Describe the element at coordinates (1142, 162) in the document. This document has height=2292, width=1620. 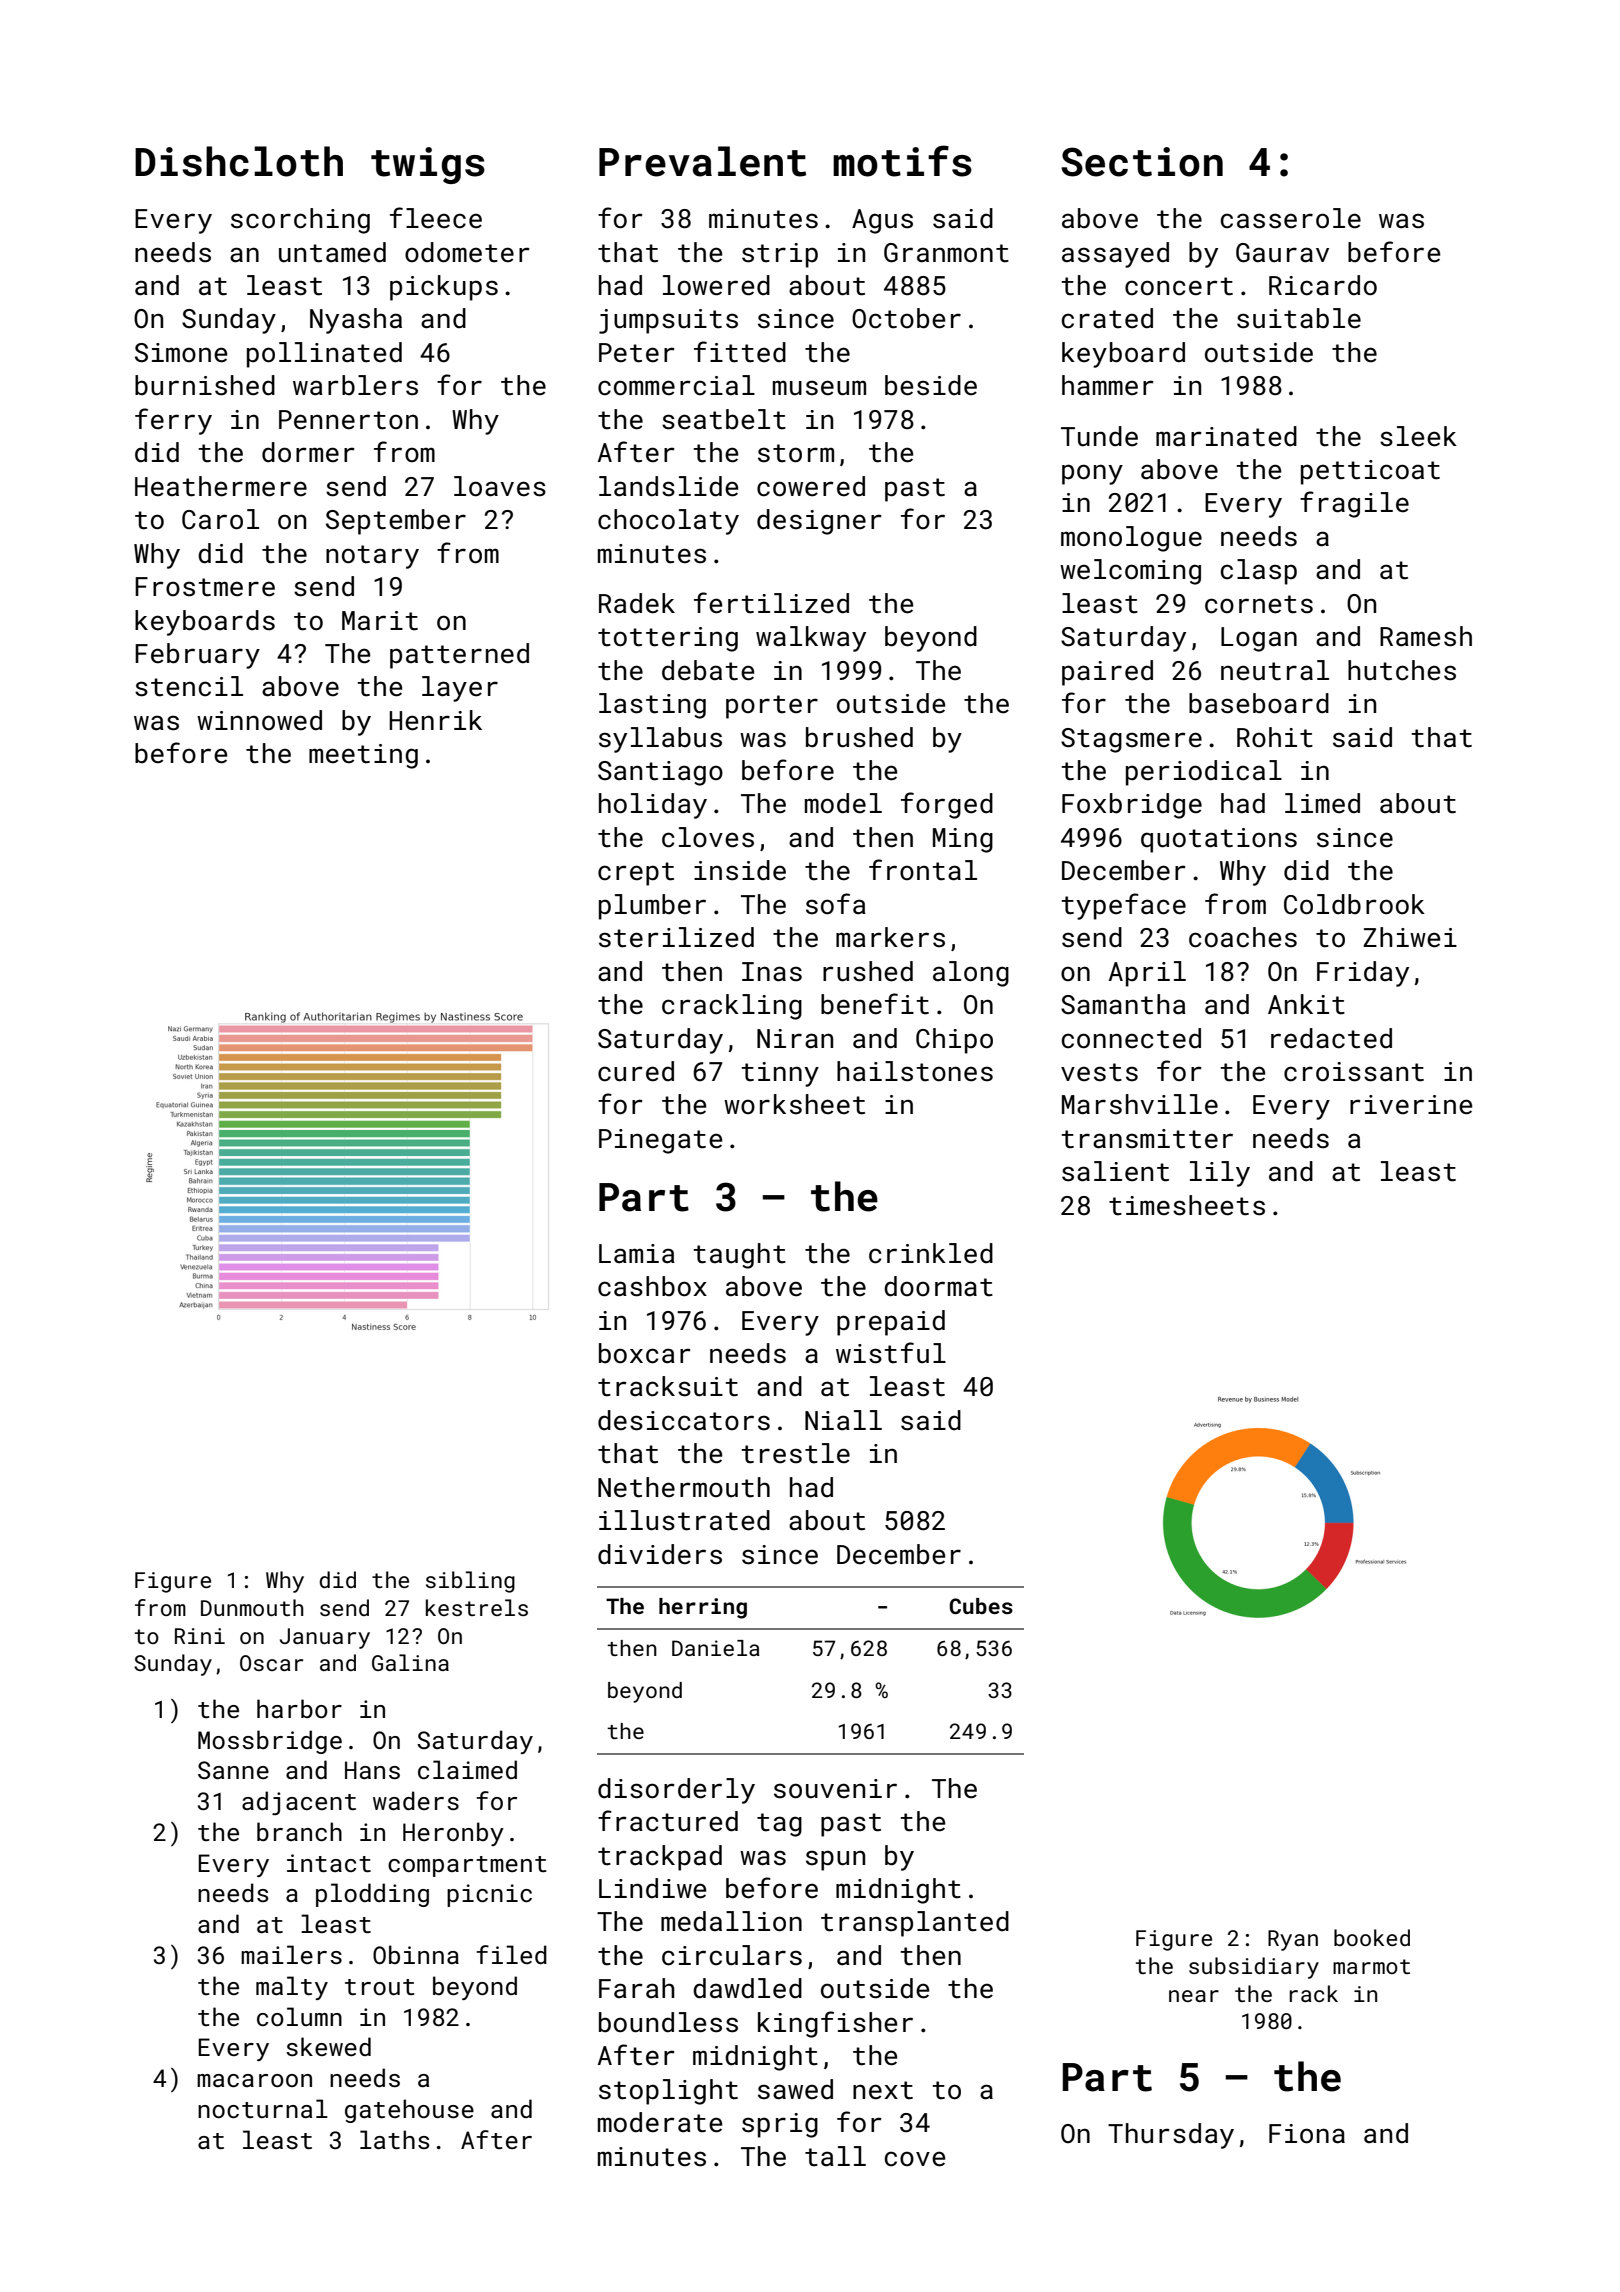
I see `Section` at that location.
